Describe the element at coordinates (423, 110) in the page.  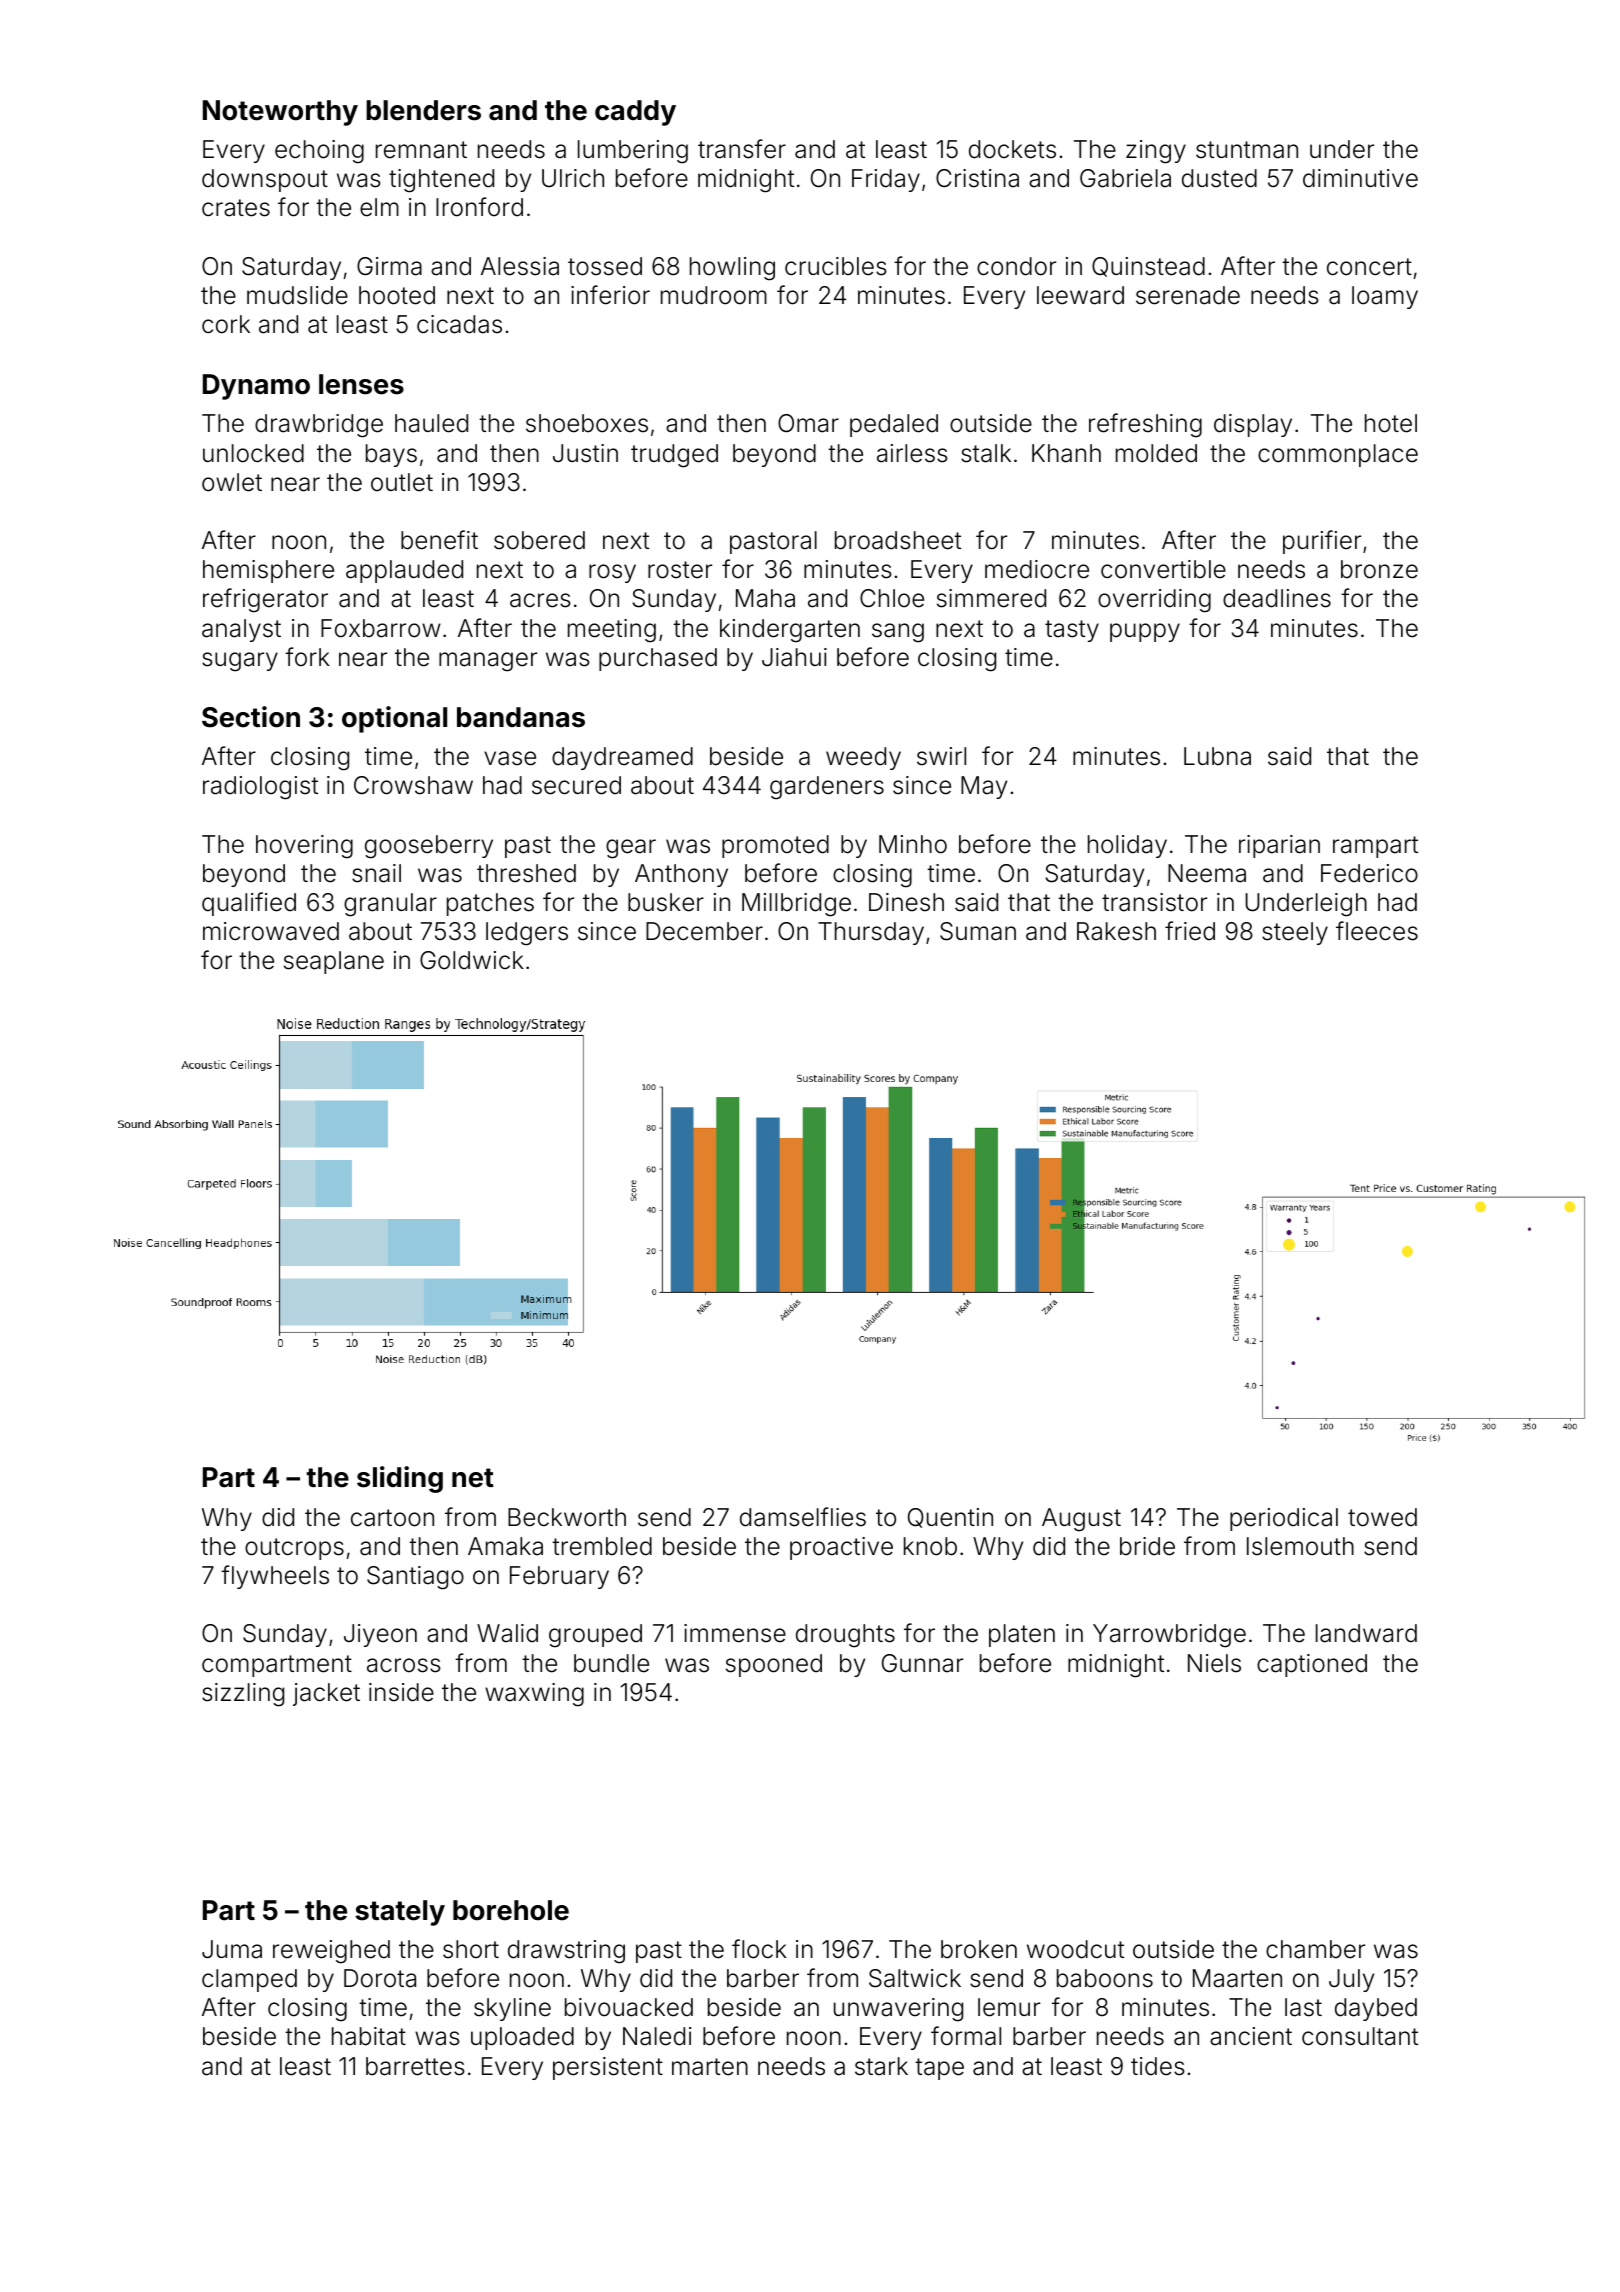
I see `blenders` at that location.
